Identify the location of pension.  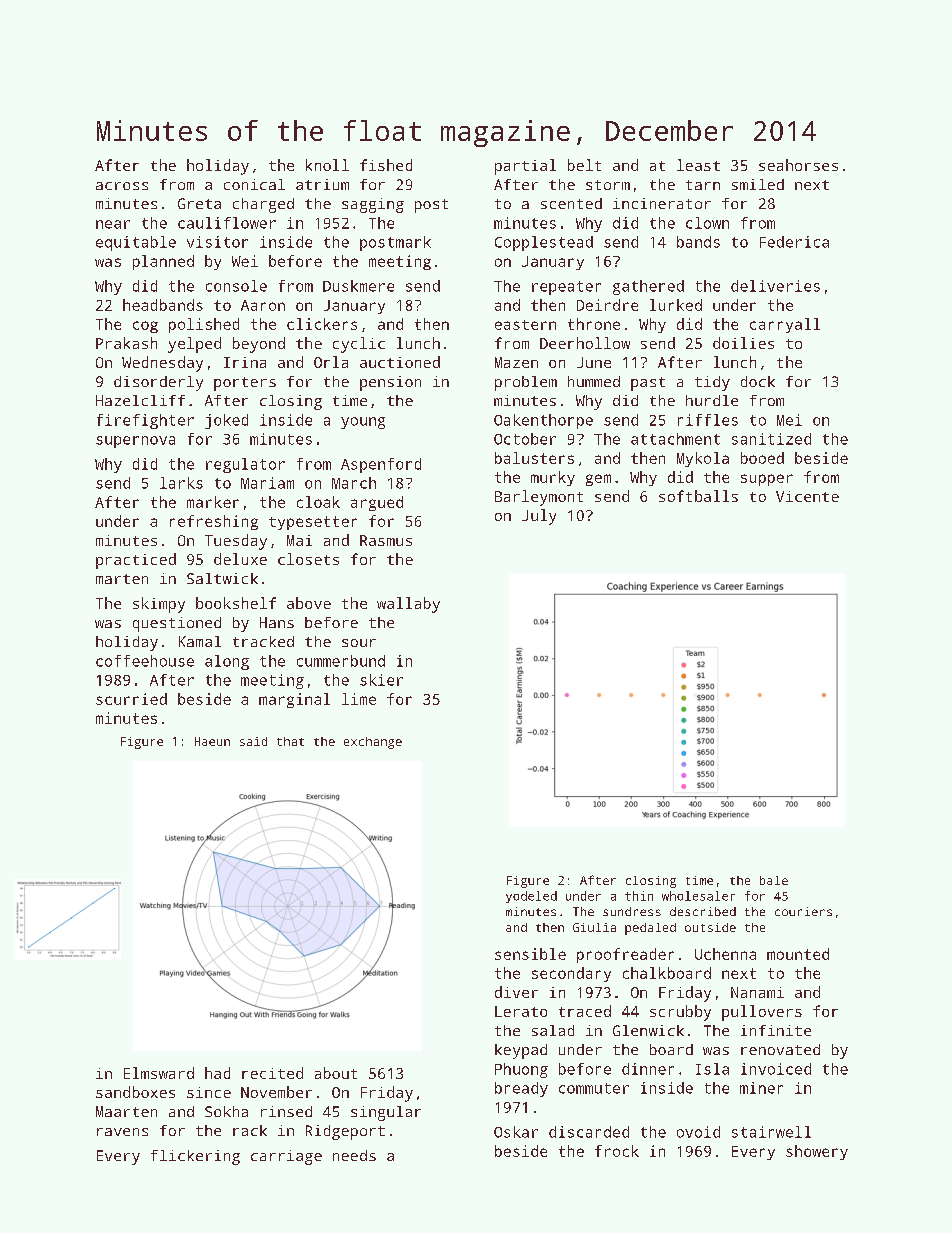
(390, 383).
